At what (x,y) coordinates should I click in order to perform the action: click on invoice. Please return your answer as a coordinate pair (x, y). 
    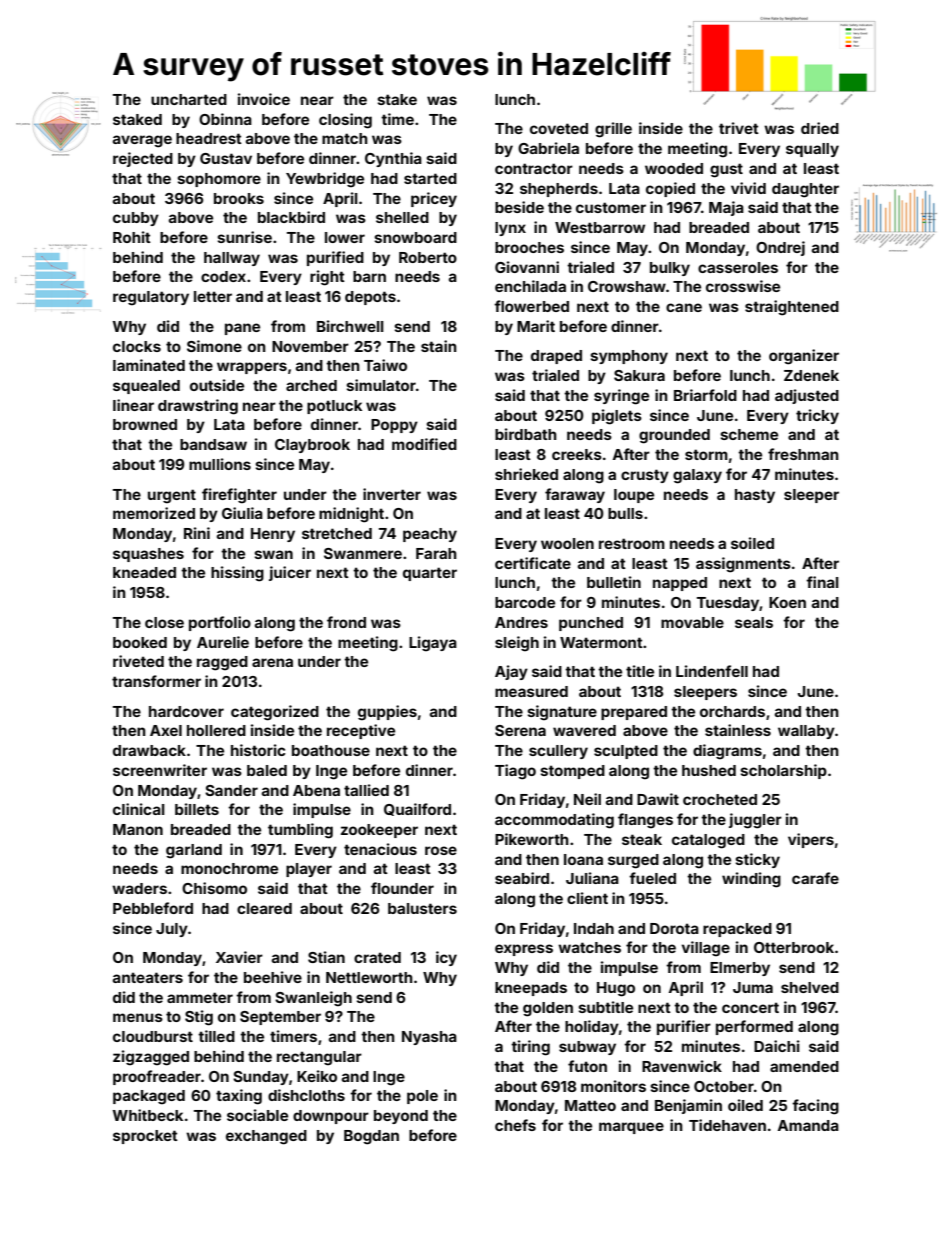
    Looking at the image, I should click on (264, 99).
